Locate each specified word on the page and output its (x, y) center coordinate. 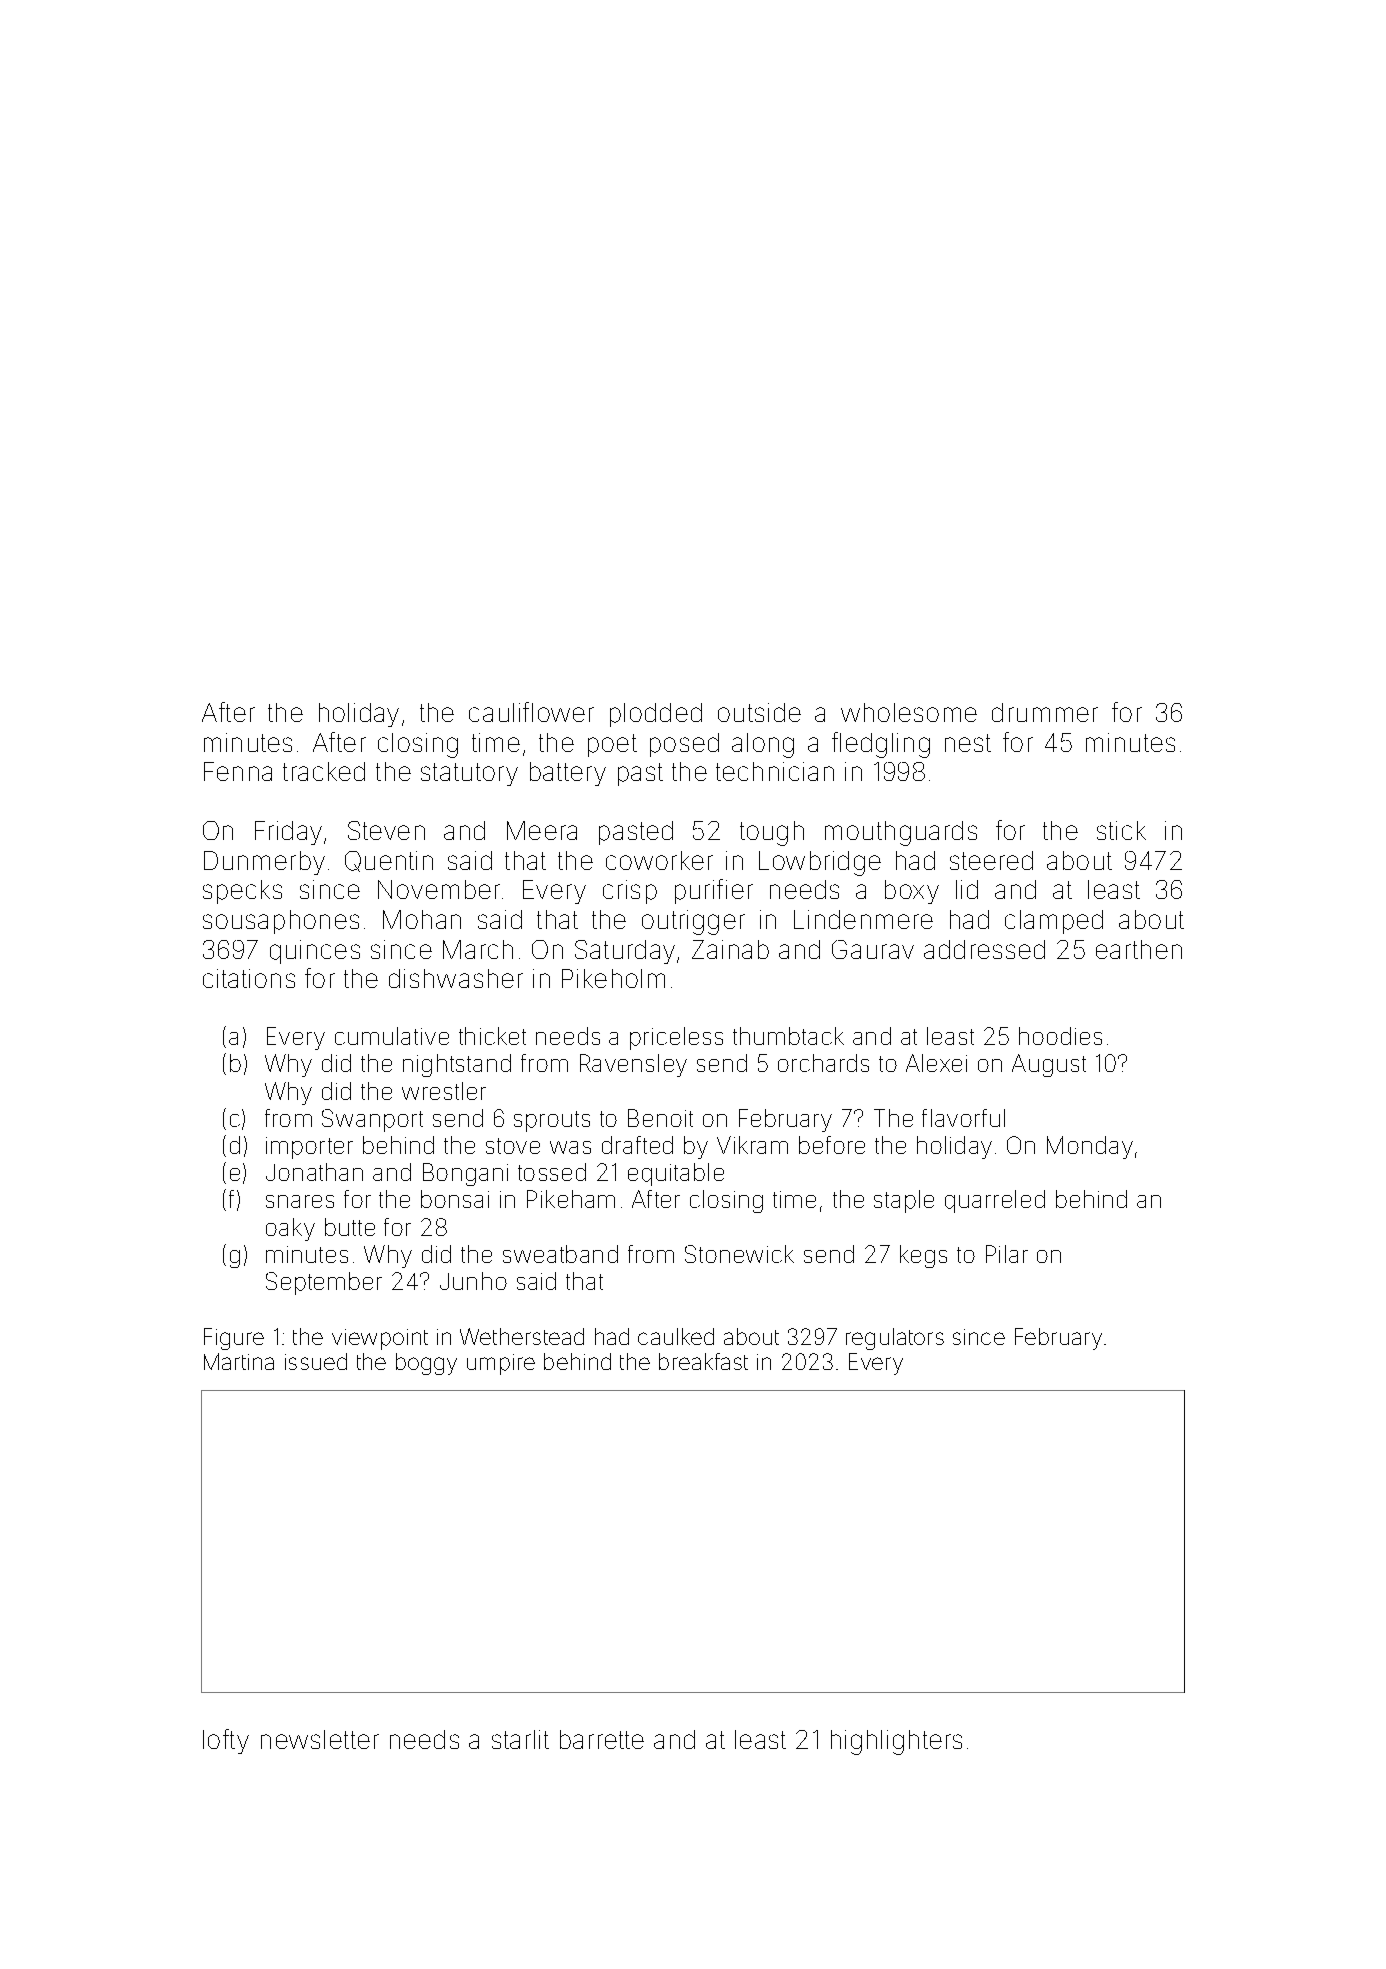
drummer (1045, 712)
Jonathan (314, 1172)
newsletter (320, 1739)
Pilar (1007, 1254)
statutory (469, 774)
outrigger (693, 922)
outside (759, 712)
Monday (1090, 1147)
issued (316, 1361)
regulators (895, 1339)
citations (249, 978)
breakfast (703, 1361)
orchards (823, 1063)
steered (991, 860)
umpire (501, 1364)
